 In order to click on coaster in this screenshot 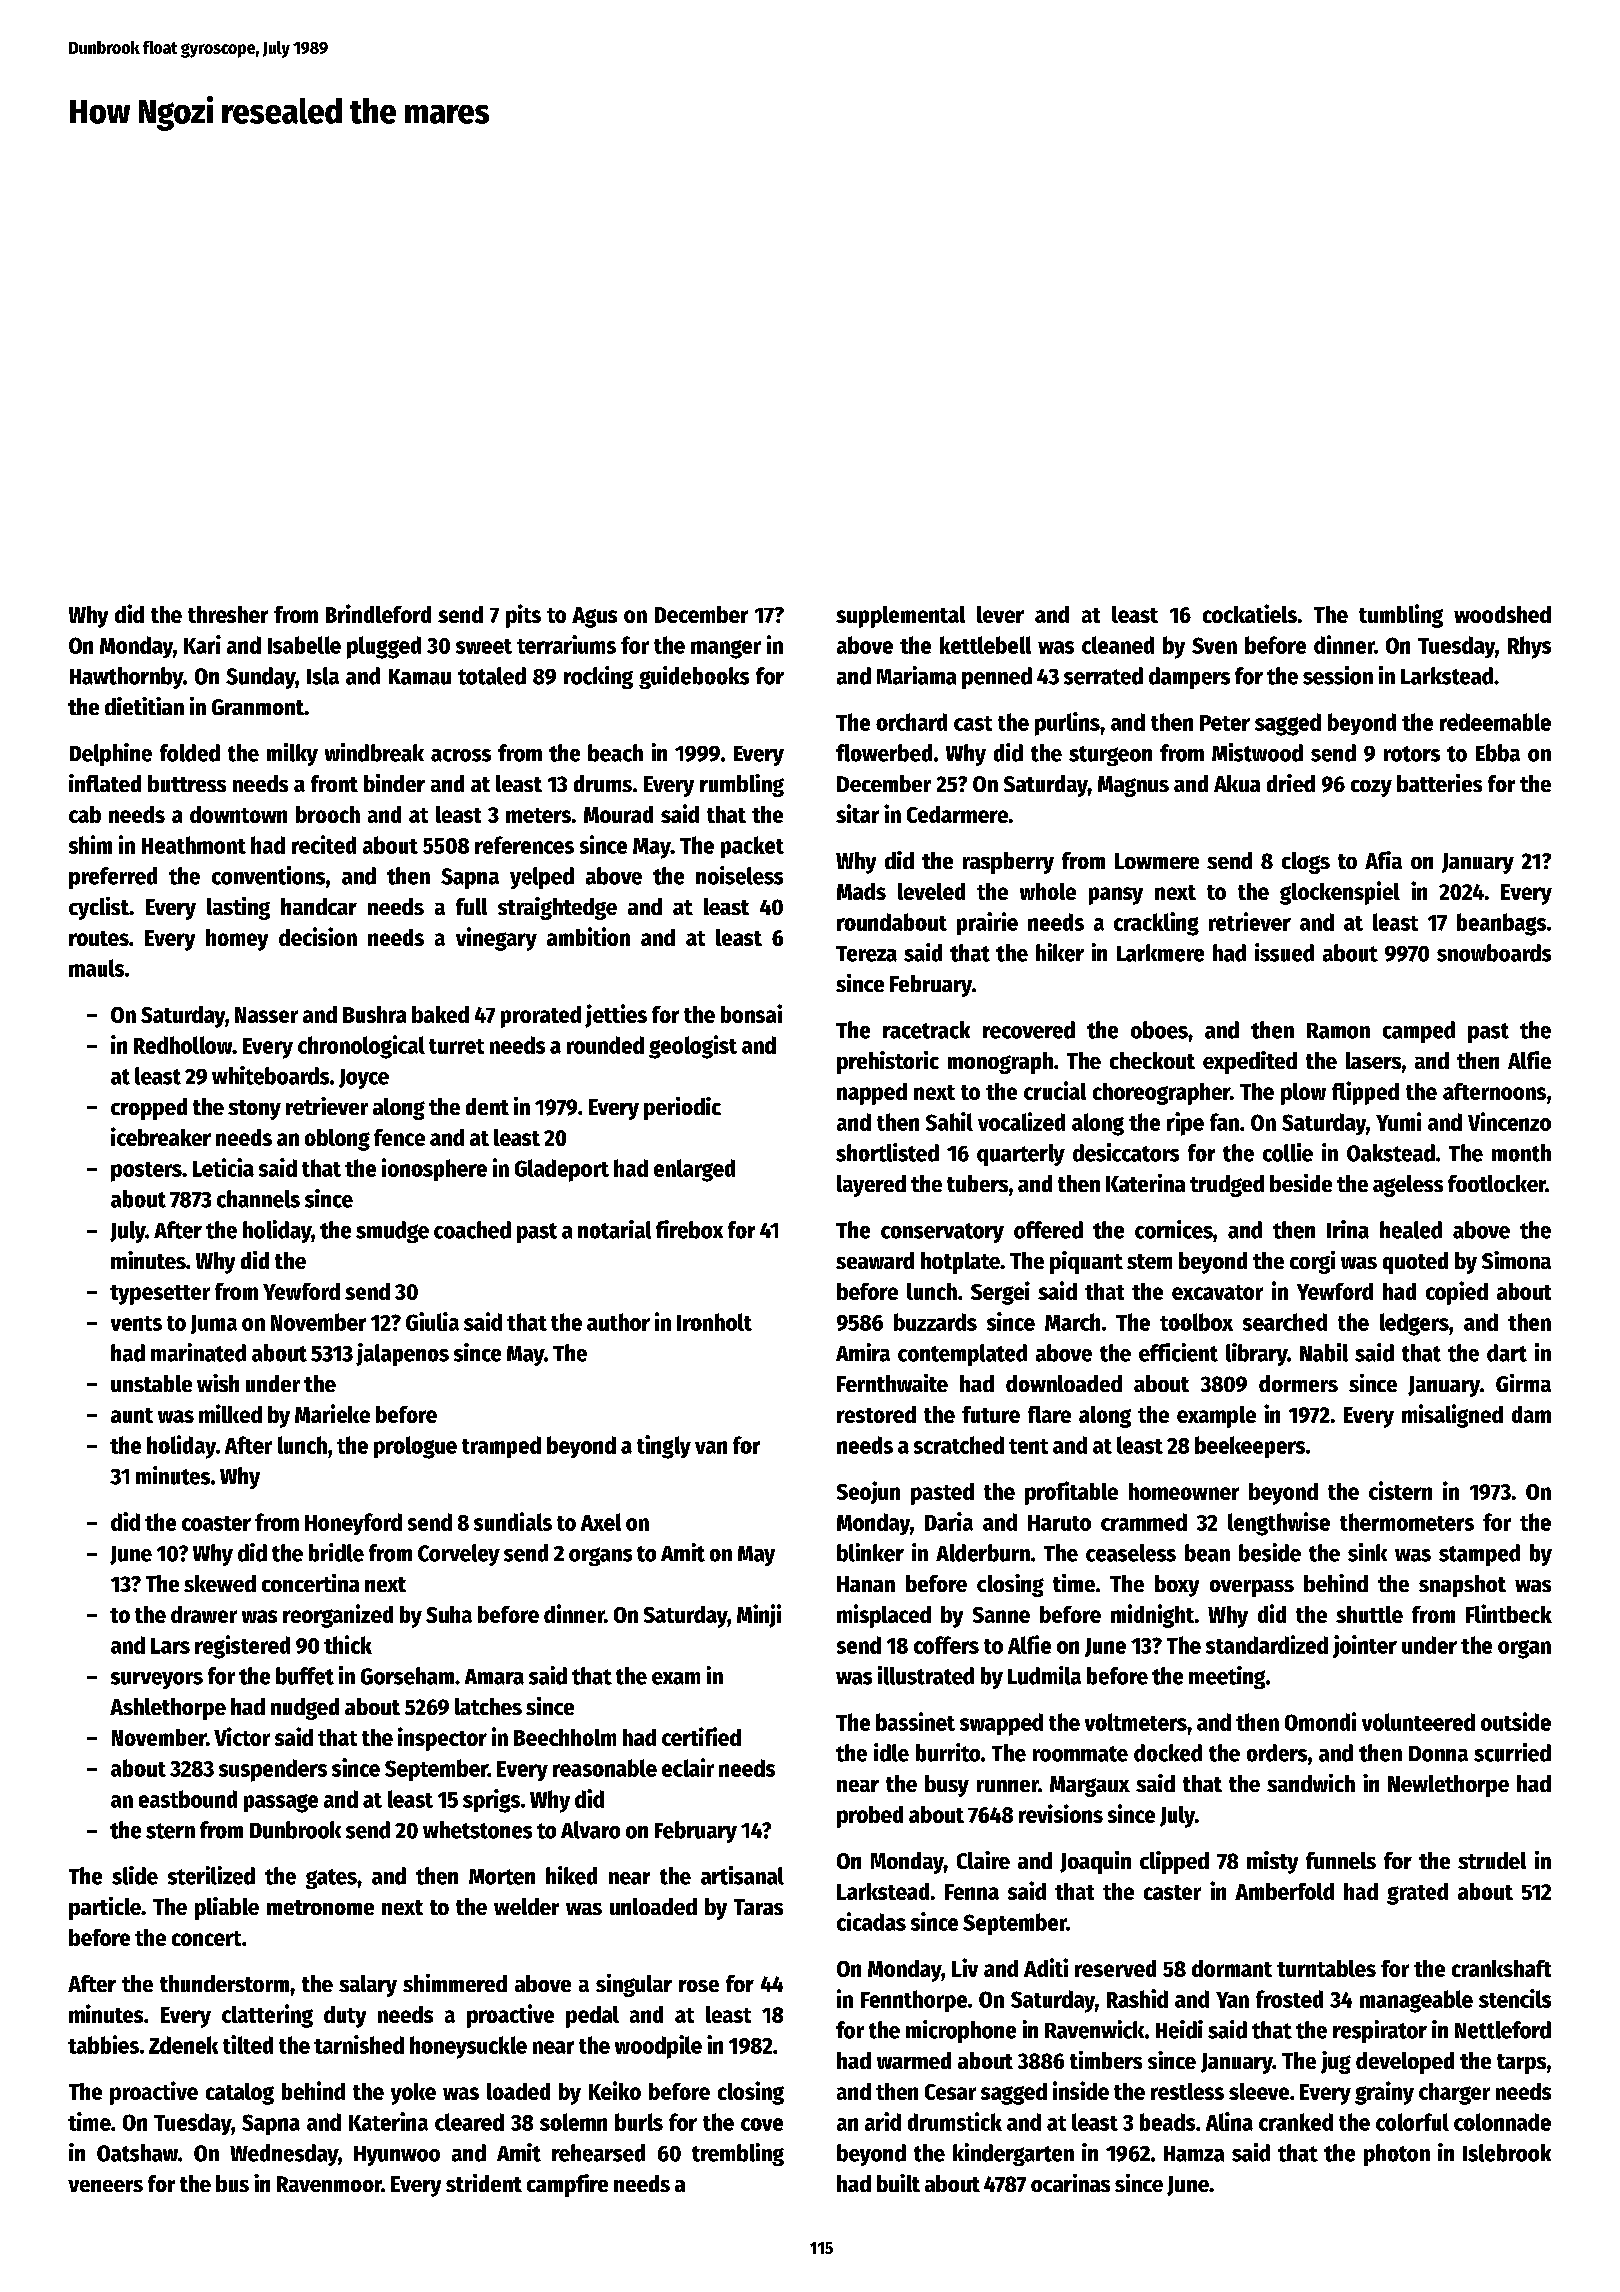, I will do `click(216, 1523)`.
